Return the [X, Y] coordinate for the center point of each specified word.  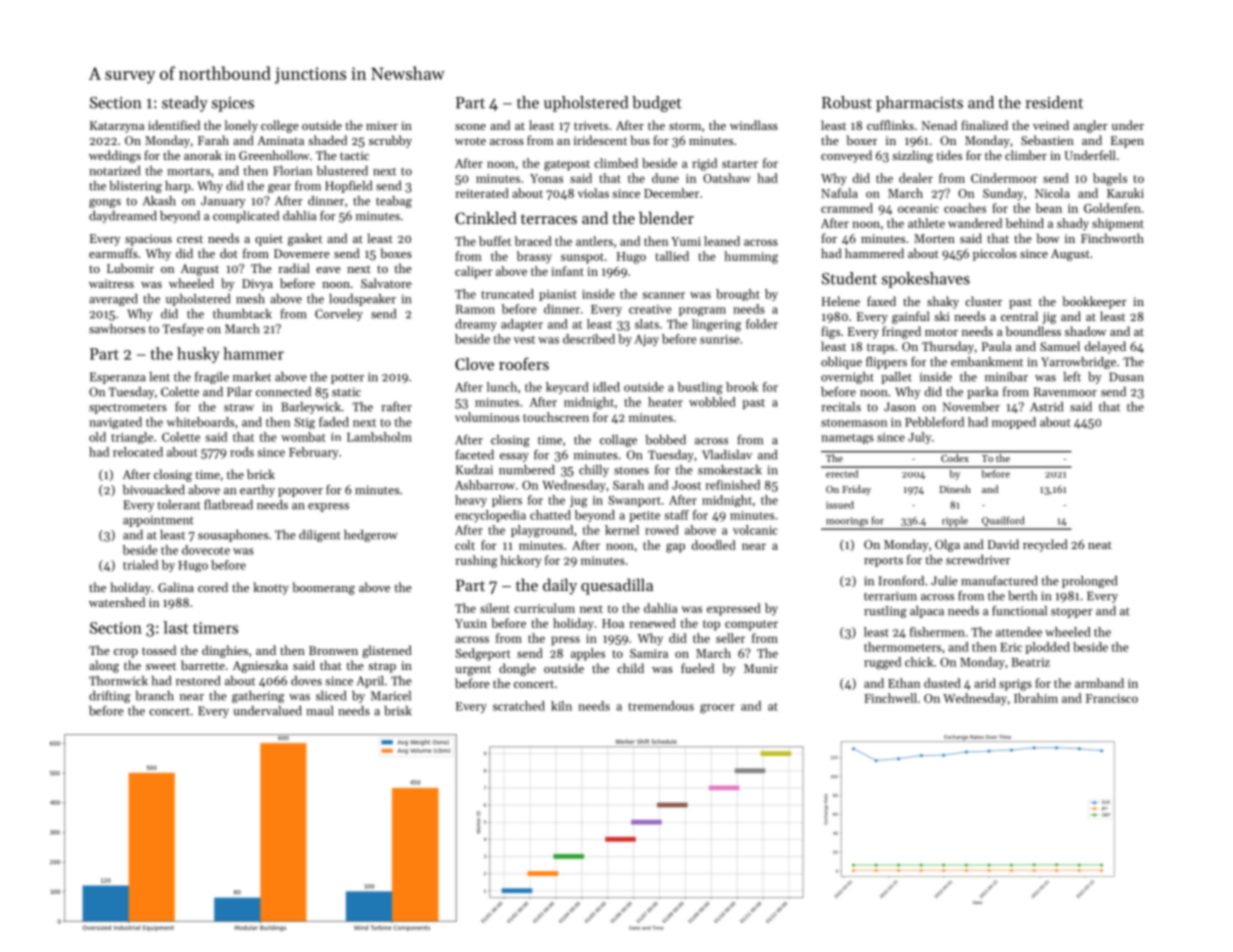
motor [941, 332]
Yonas [546, 178]
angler [1090, 126]
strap [382, 667]
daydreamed [123, 217]
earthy [257, 491]
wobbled [712, 402]
